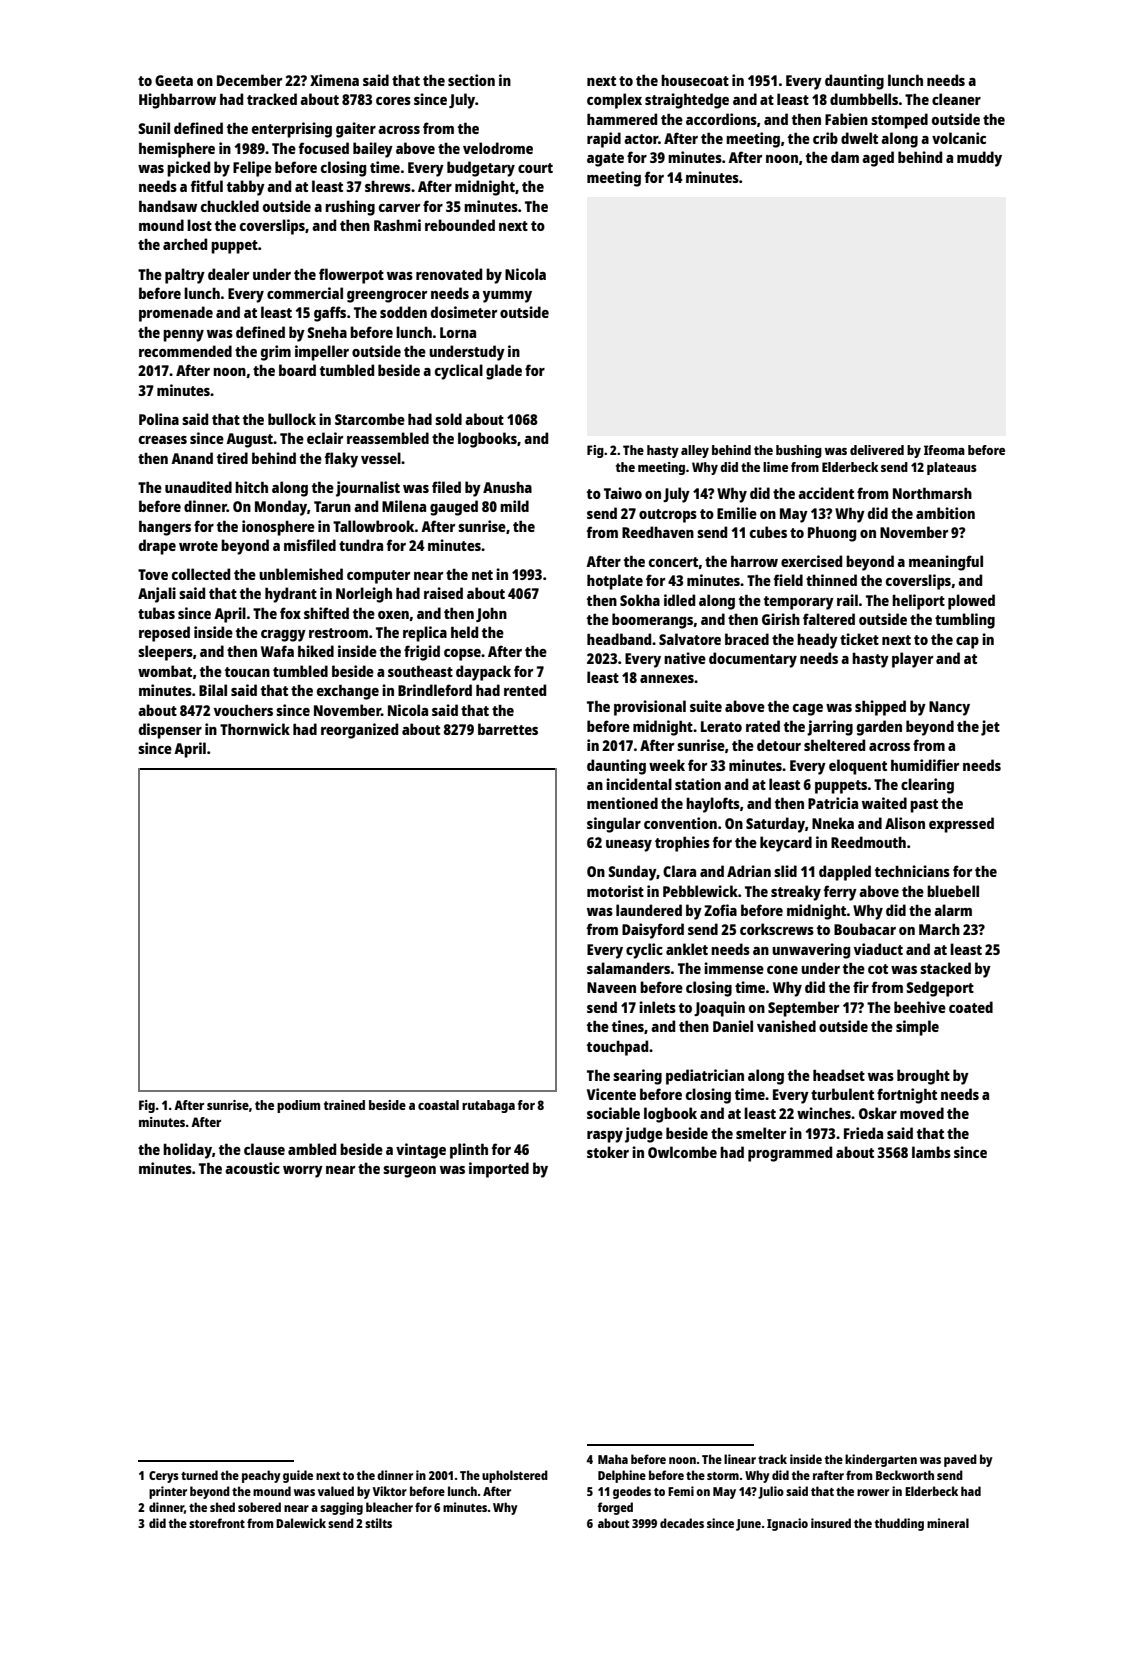  Describe the element at coordinates (917, 1028) in the image. I see `simple` at that location.
